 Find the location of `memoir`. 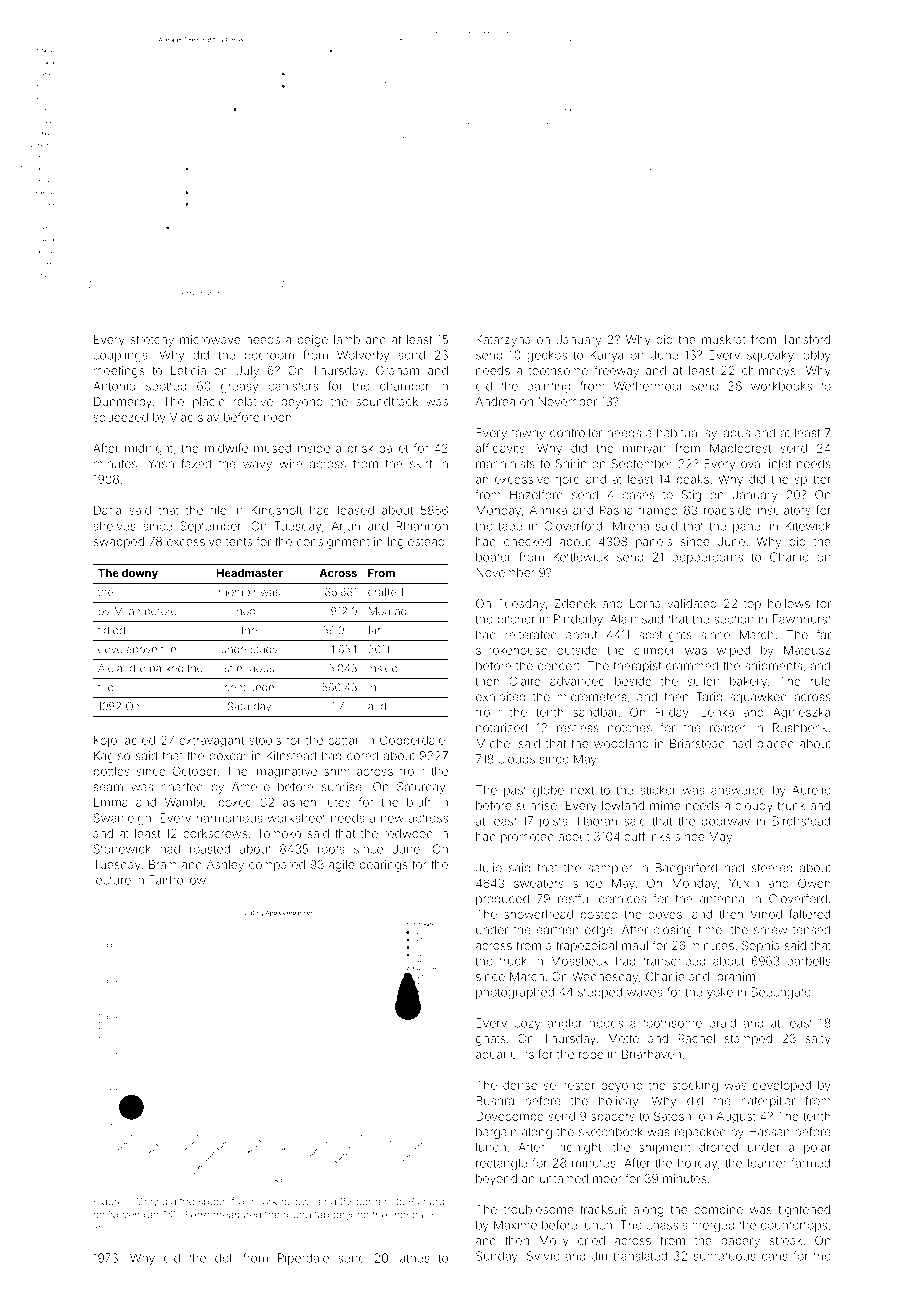

memoir is located at coordinates (237, 592).
